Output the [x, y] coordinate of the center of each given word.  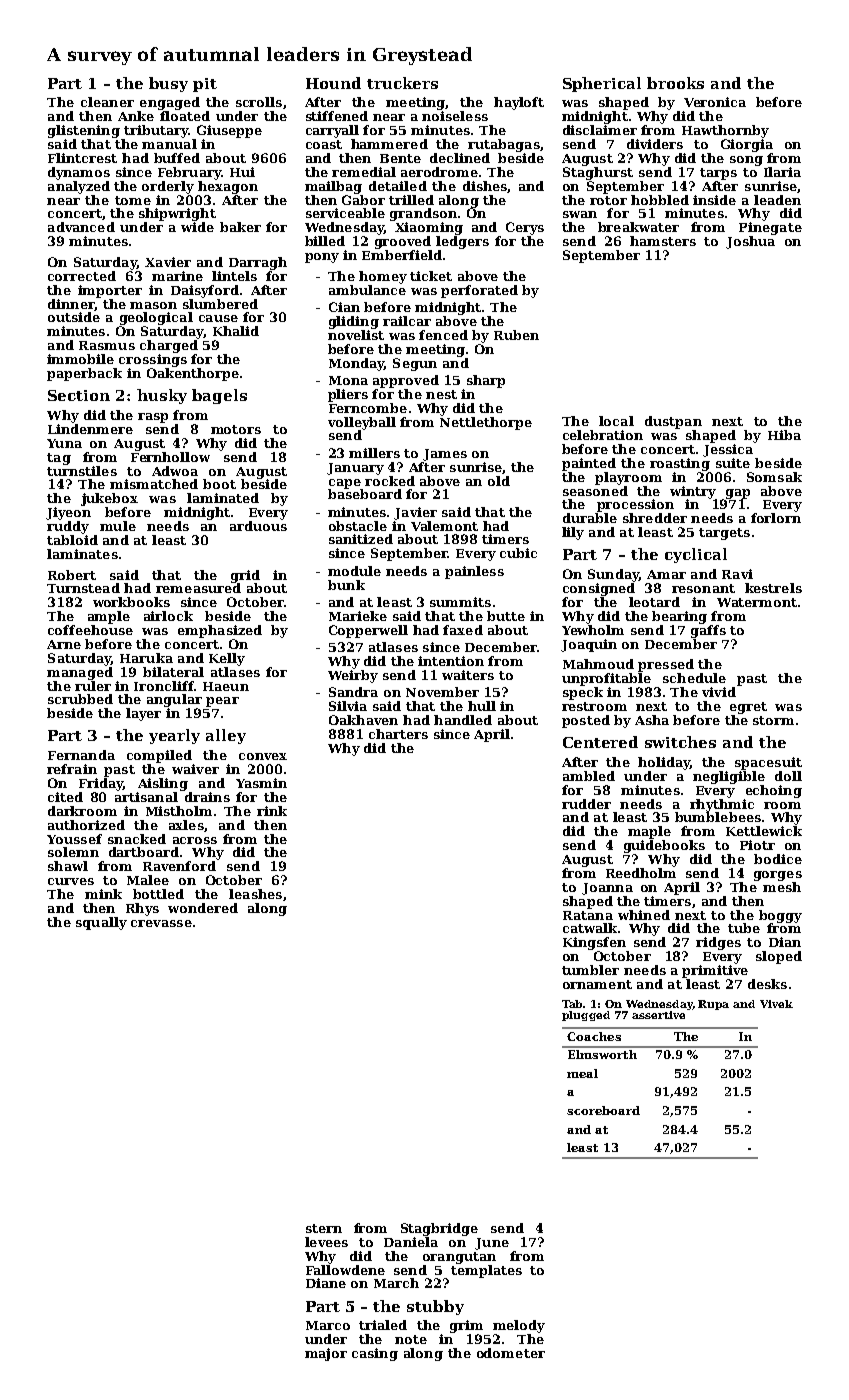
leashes [255, 894]
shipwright [177, 214]
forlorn [776, 518]
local [616, 421]
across [195, 840]
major [326, 1354]
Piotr [757, 845]
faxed [463, 630]
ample [109, 617]
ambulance [367, 290]
